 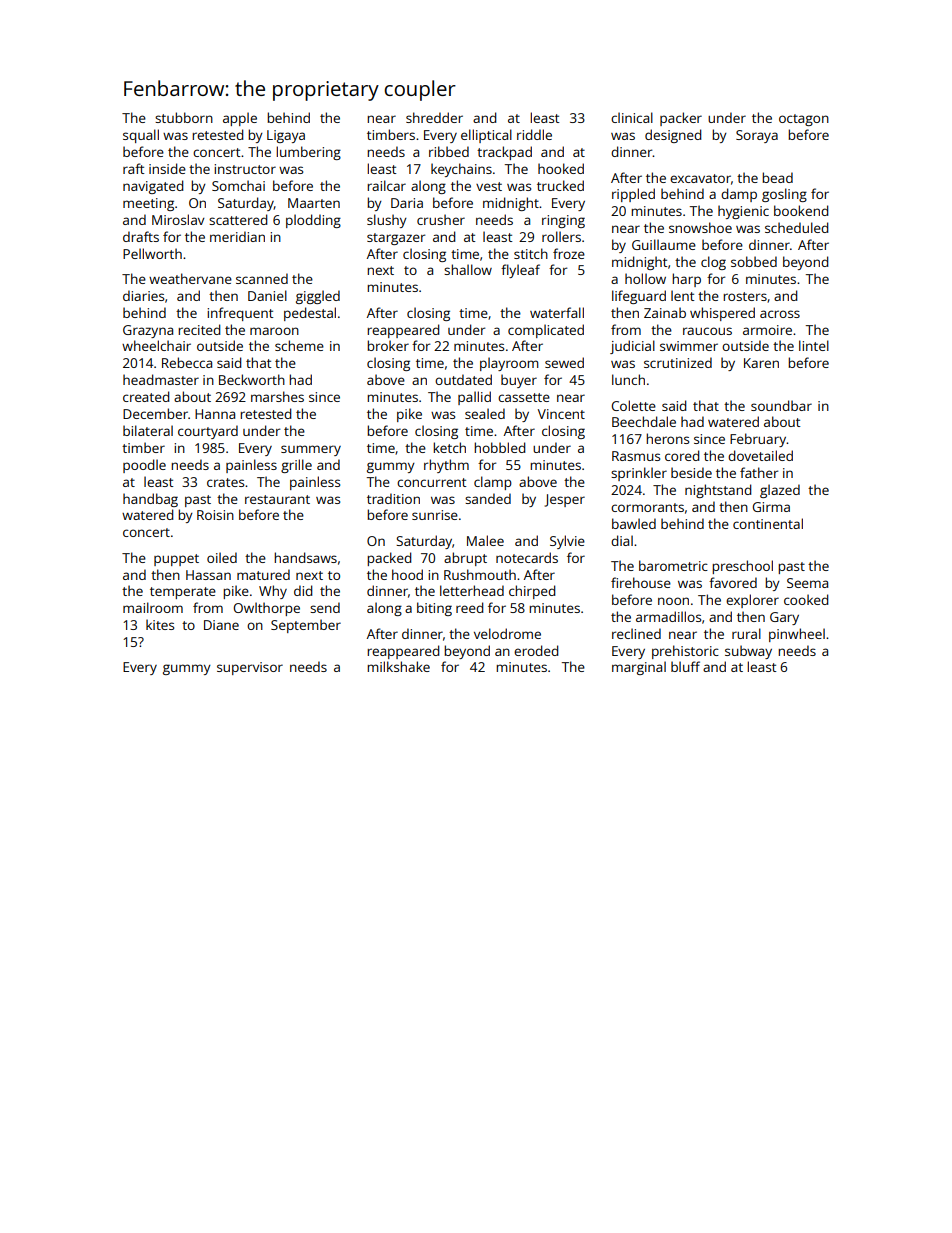 What do you see at coordinates (396, 239) in the screenshot?
I see `stargazer` at bounding box center [396, 239].
